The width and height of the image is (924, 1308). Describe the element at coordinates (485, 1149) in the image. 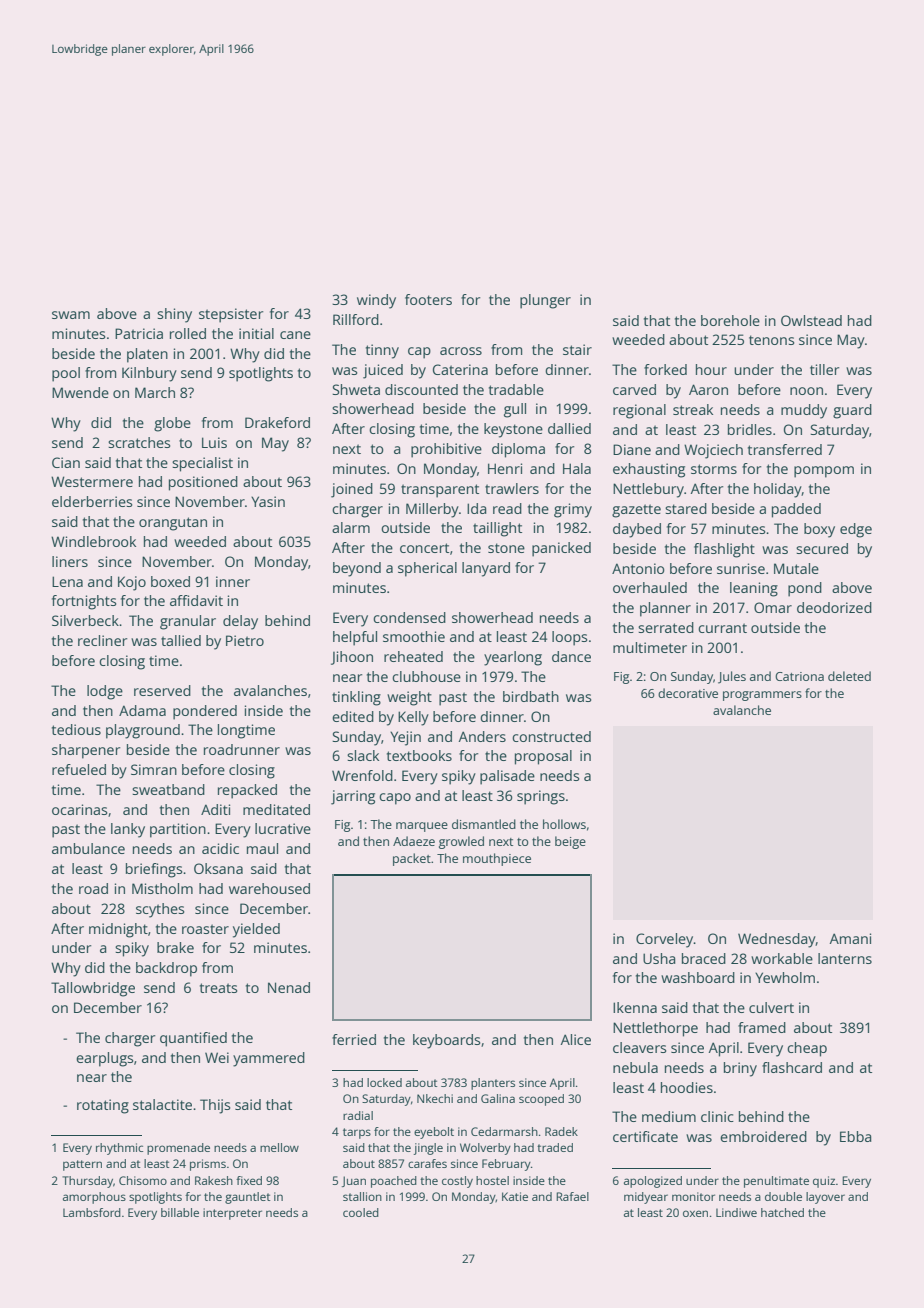

I see `Wolverby` at that location.
